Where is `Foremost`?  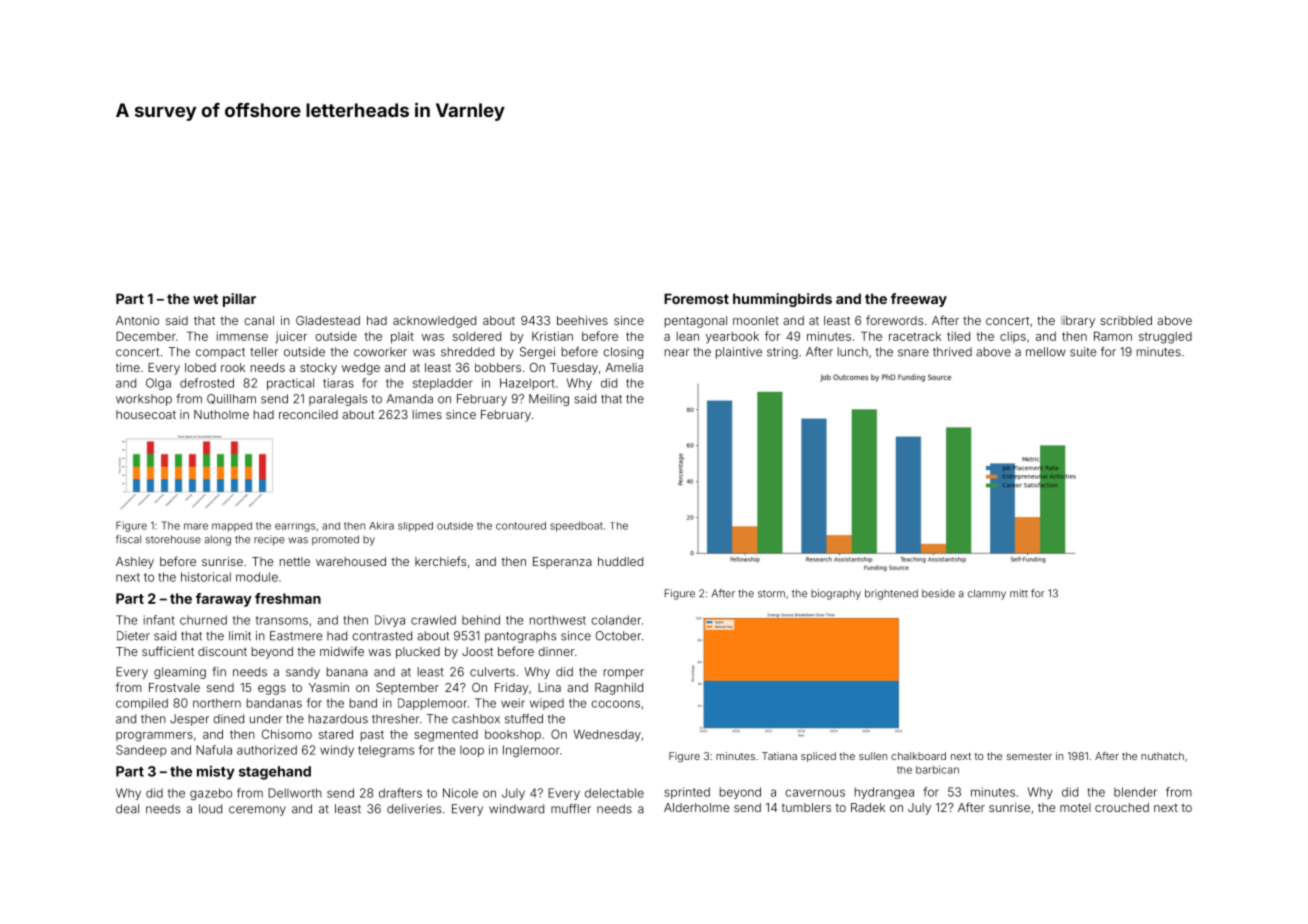
Foremost is located at coordinates (696, 298).
